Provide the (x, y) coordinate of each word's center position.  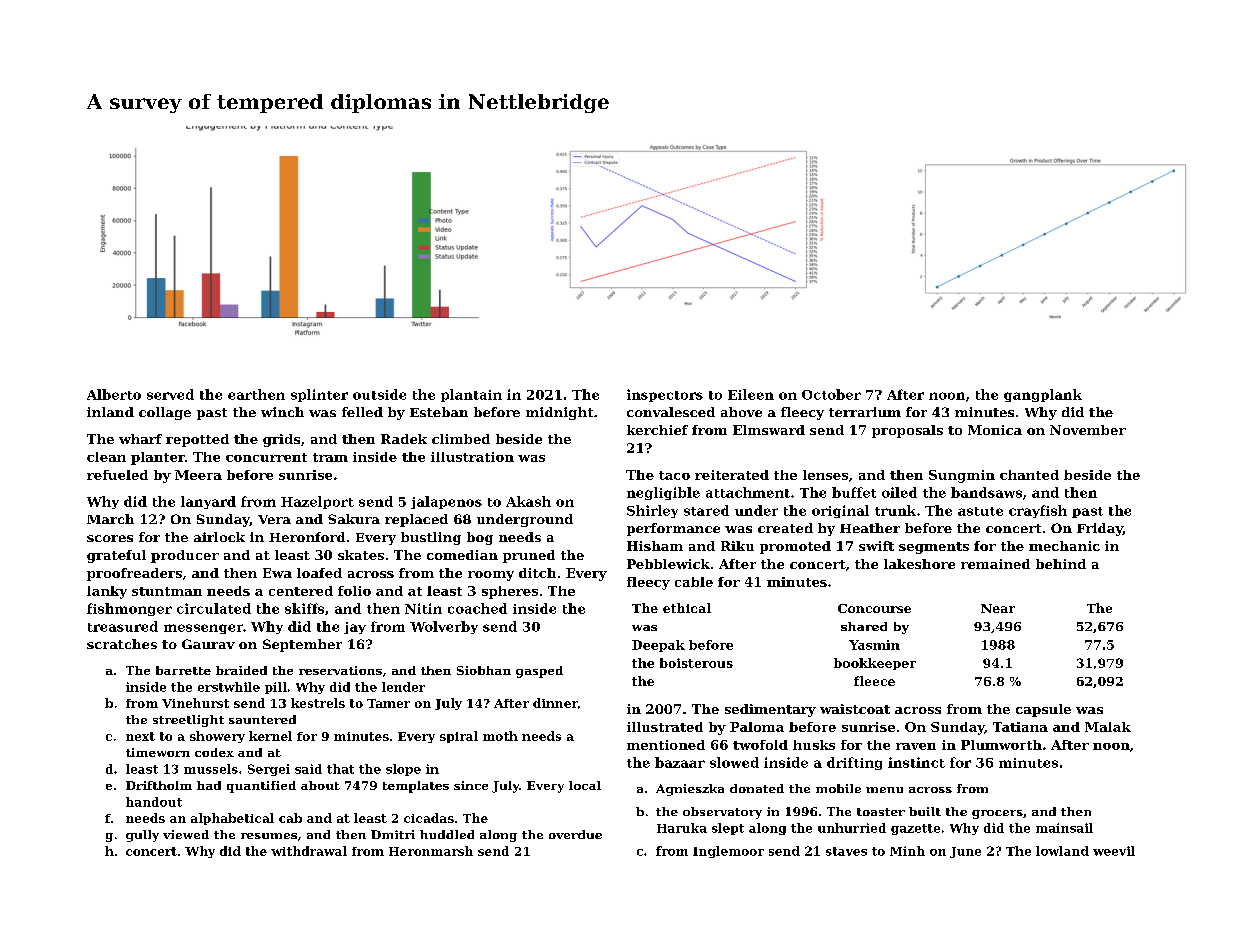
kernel (270, 736)
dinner (555, 703)
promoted (795, 547)
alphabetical (232, 819)
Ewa (277, 573)
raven (916, 746)
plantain (471, 395)
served (170, 394)
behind (1061, 564)
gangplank (1043, 395)
